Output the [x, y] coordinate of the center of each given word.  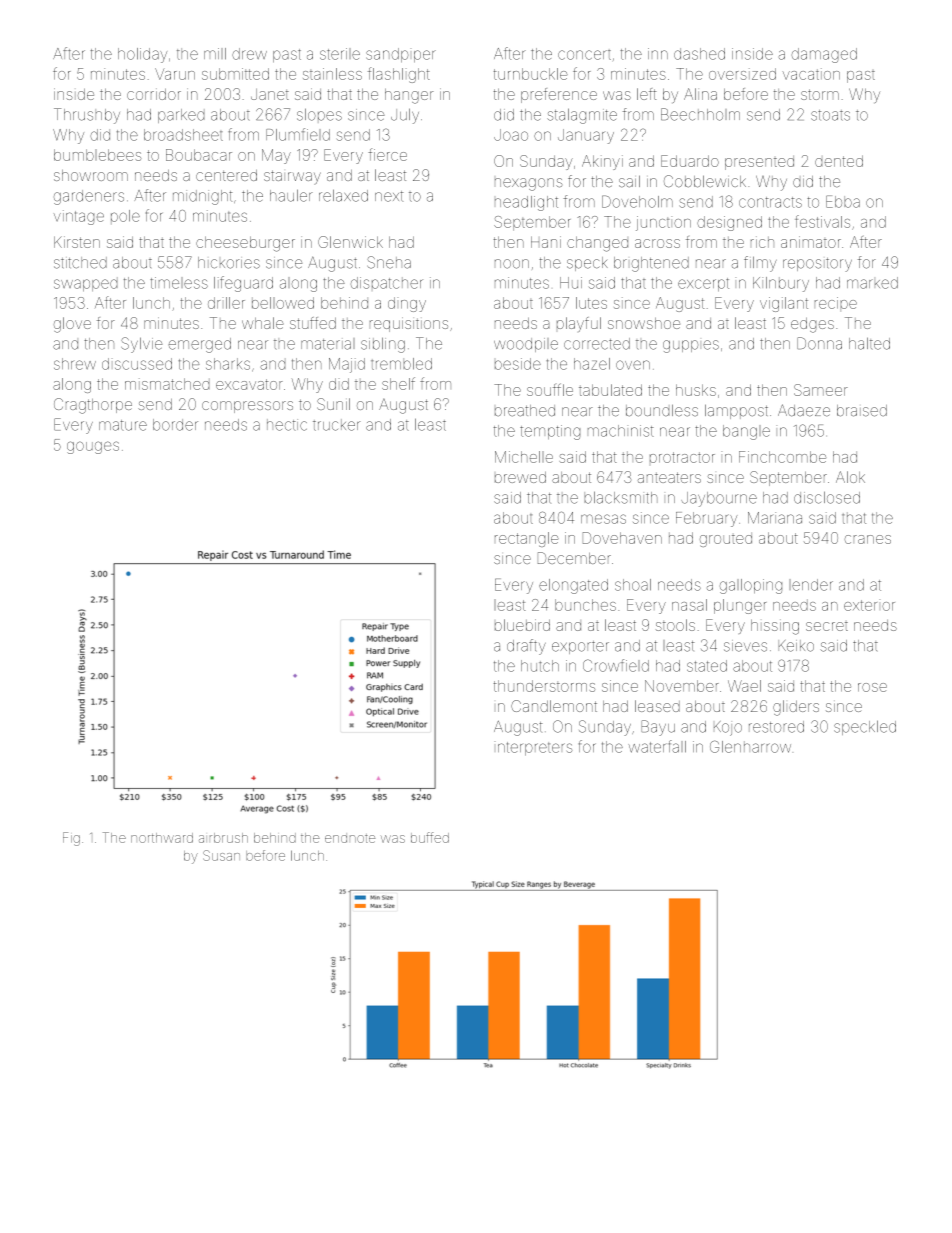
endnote [350, 838]
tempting [550, 432]
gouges [93, 447]
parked [181, 116]
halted [869, 343]
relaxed [343, 195]
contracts [770, 202]
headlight [526, 203]
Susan [221, 855]
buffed [430, 837]
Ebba [843, 201]
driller [226, 303]
